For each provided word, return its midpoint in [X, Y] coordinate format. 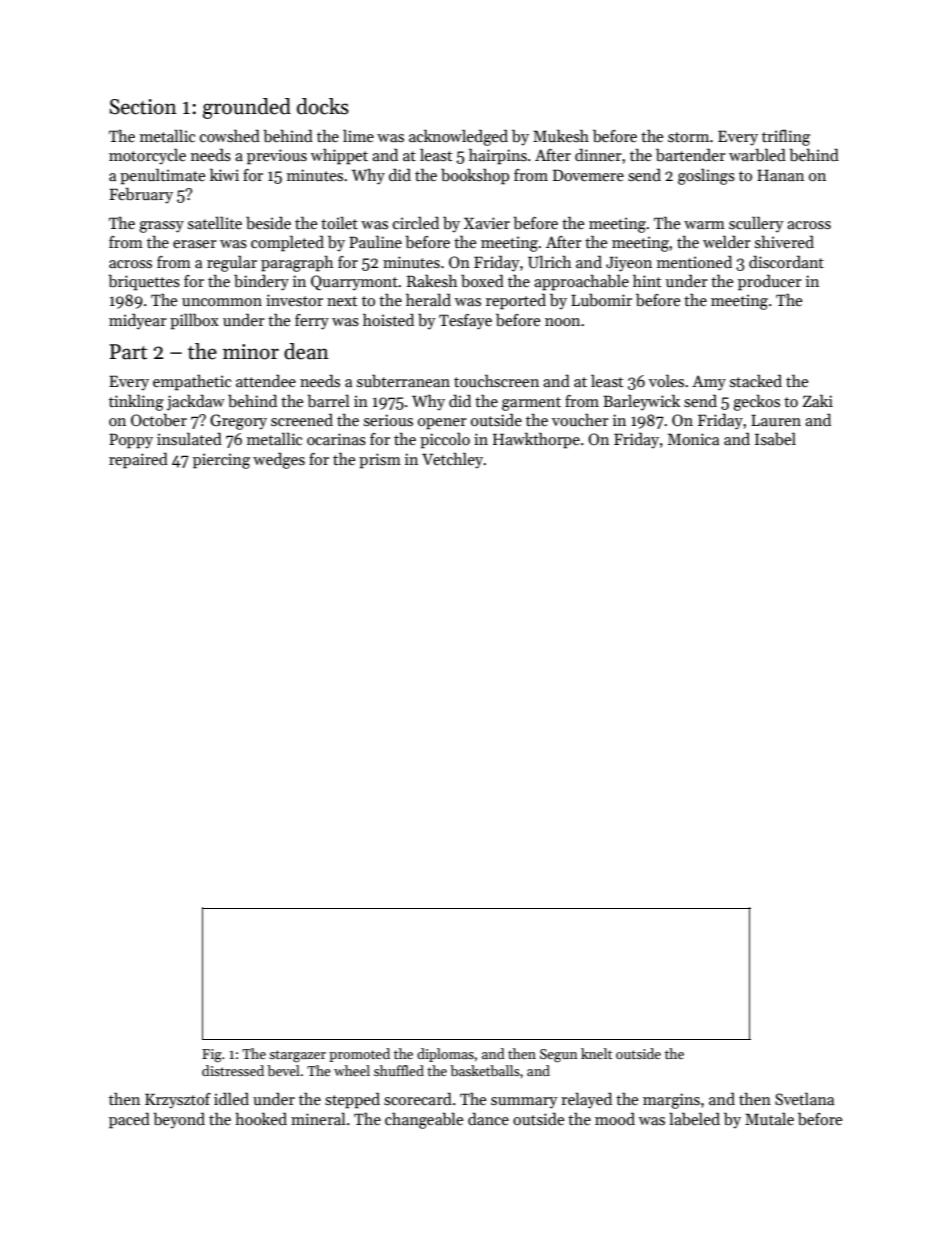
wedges [279, 460]
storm [688, 137]
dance [488, 1119]
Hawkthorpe [536, 441]
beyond [179, 1121]
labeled [694, 1119]
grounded [247, 108]
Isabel [775, 439]
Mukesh [561, 136]
